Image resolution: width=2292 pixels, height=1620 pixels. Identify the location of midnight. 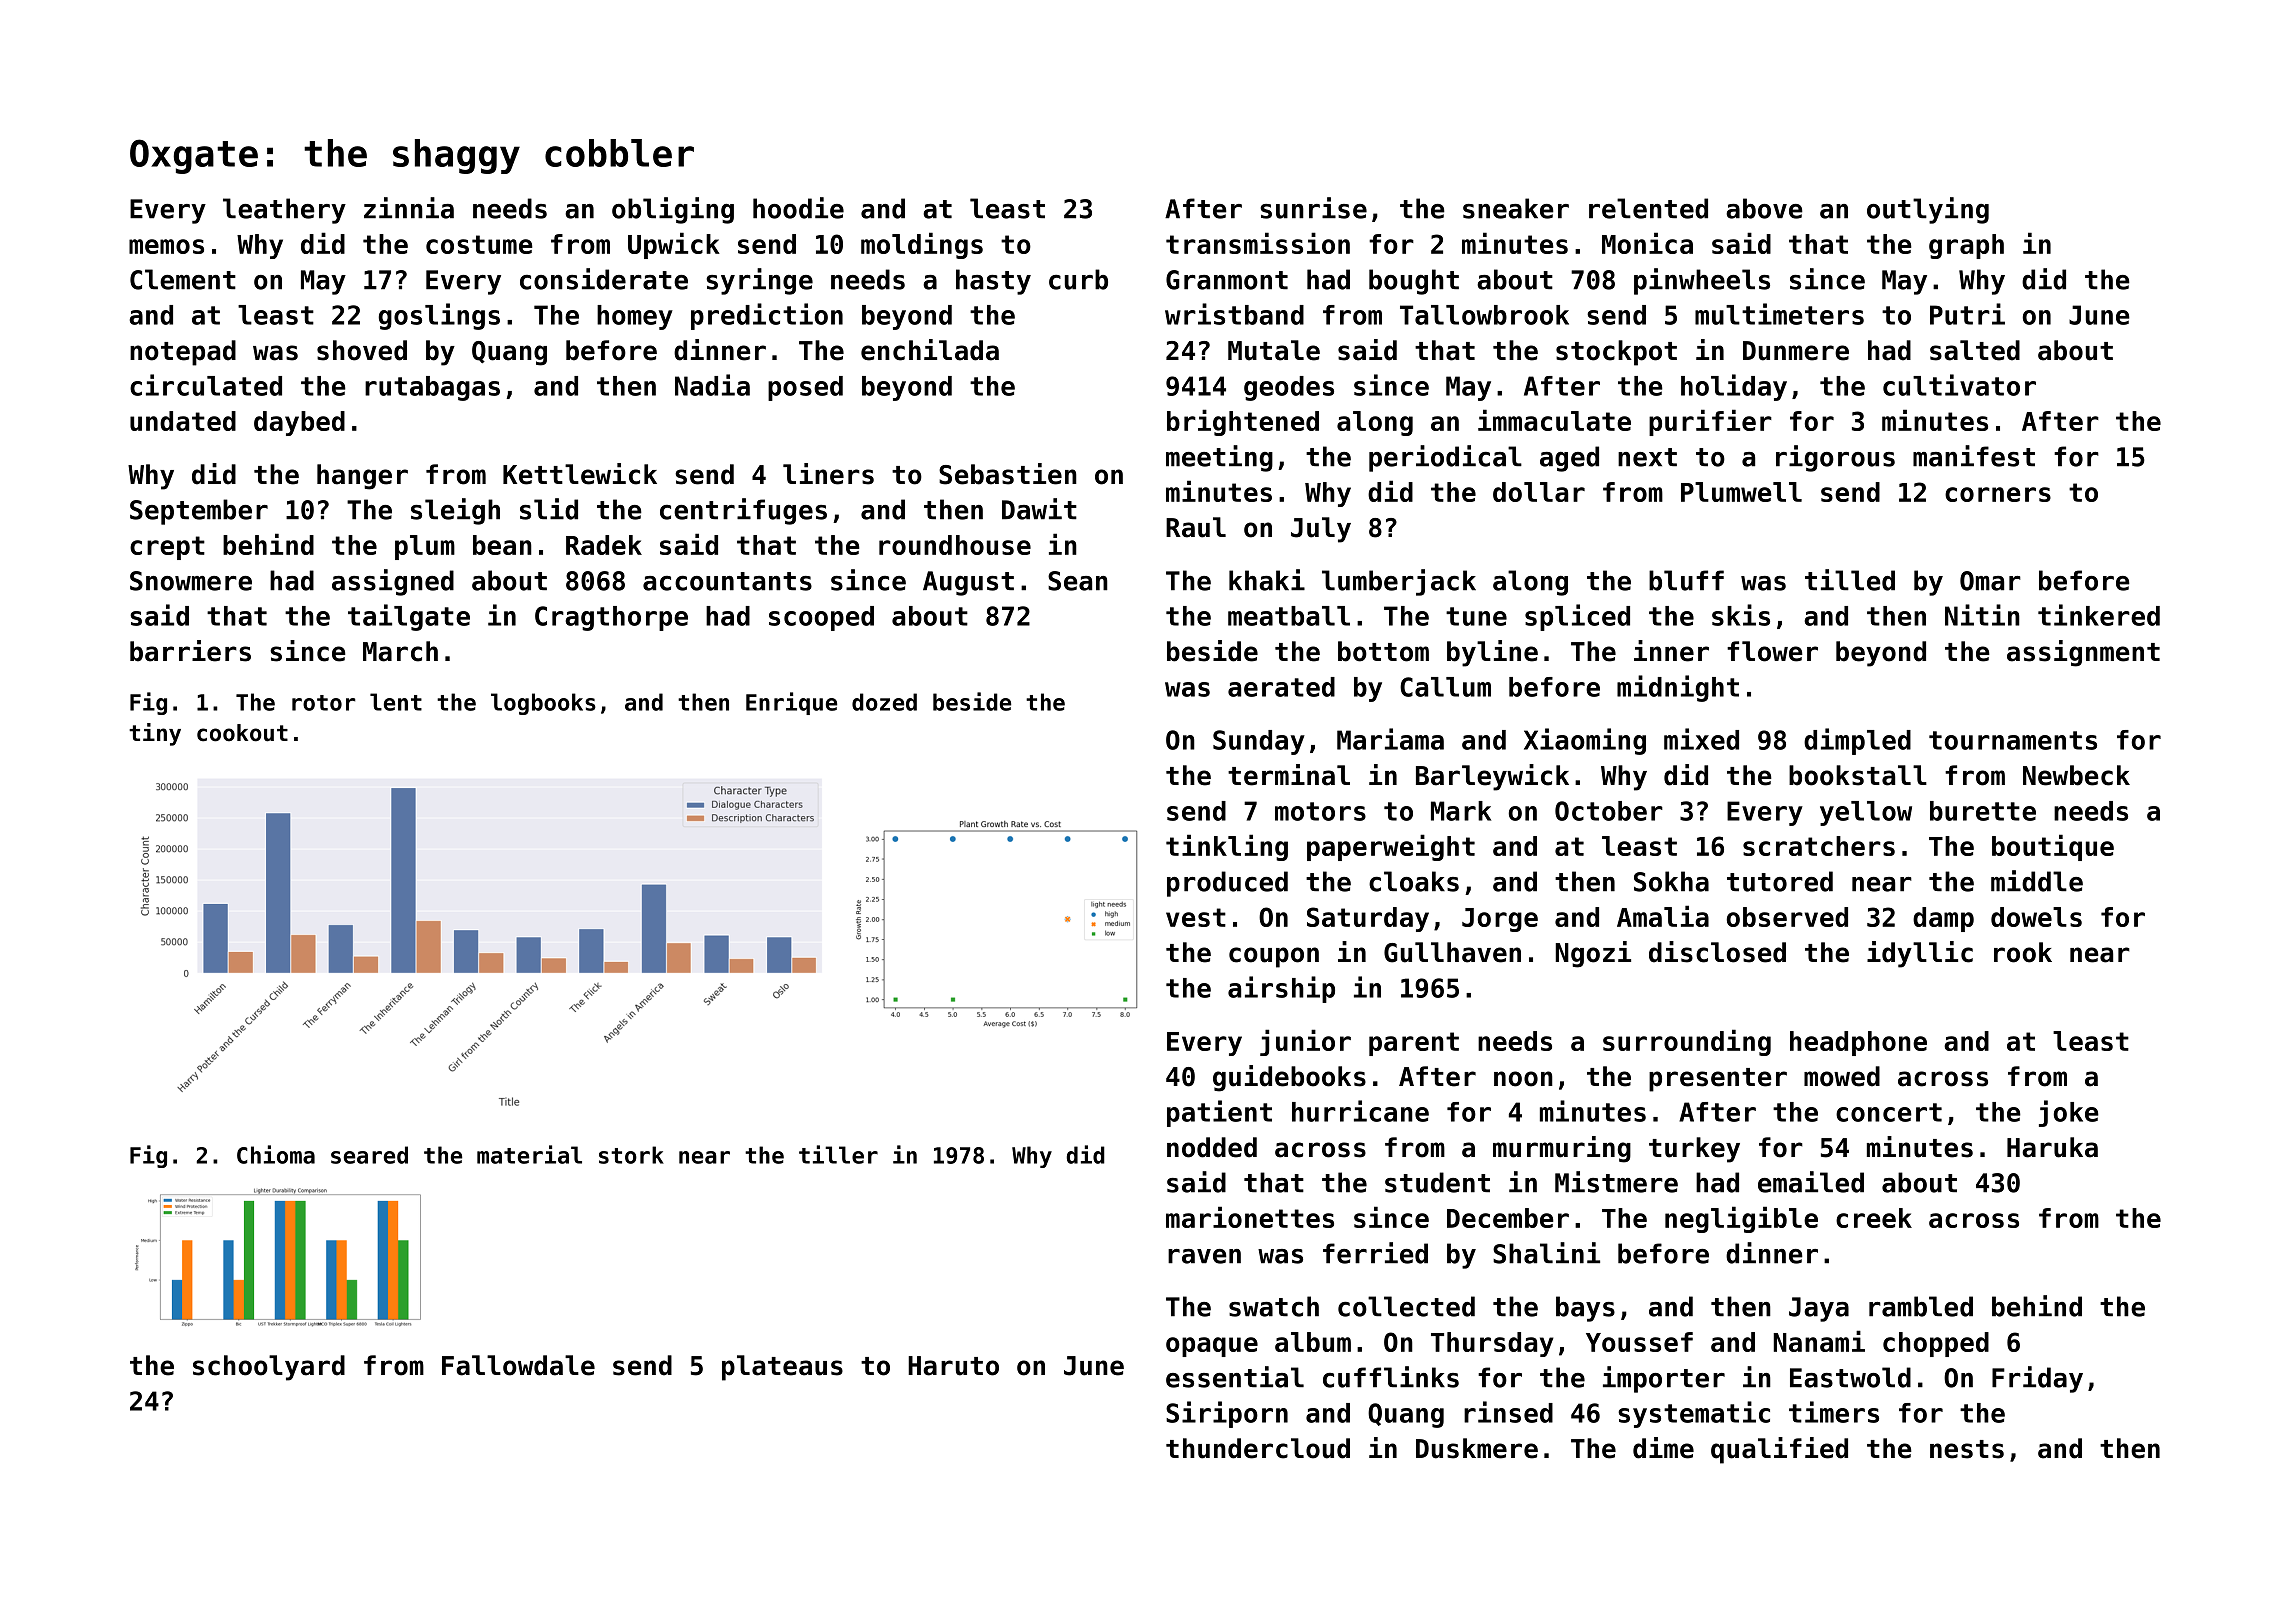
(1678, 688).
